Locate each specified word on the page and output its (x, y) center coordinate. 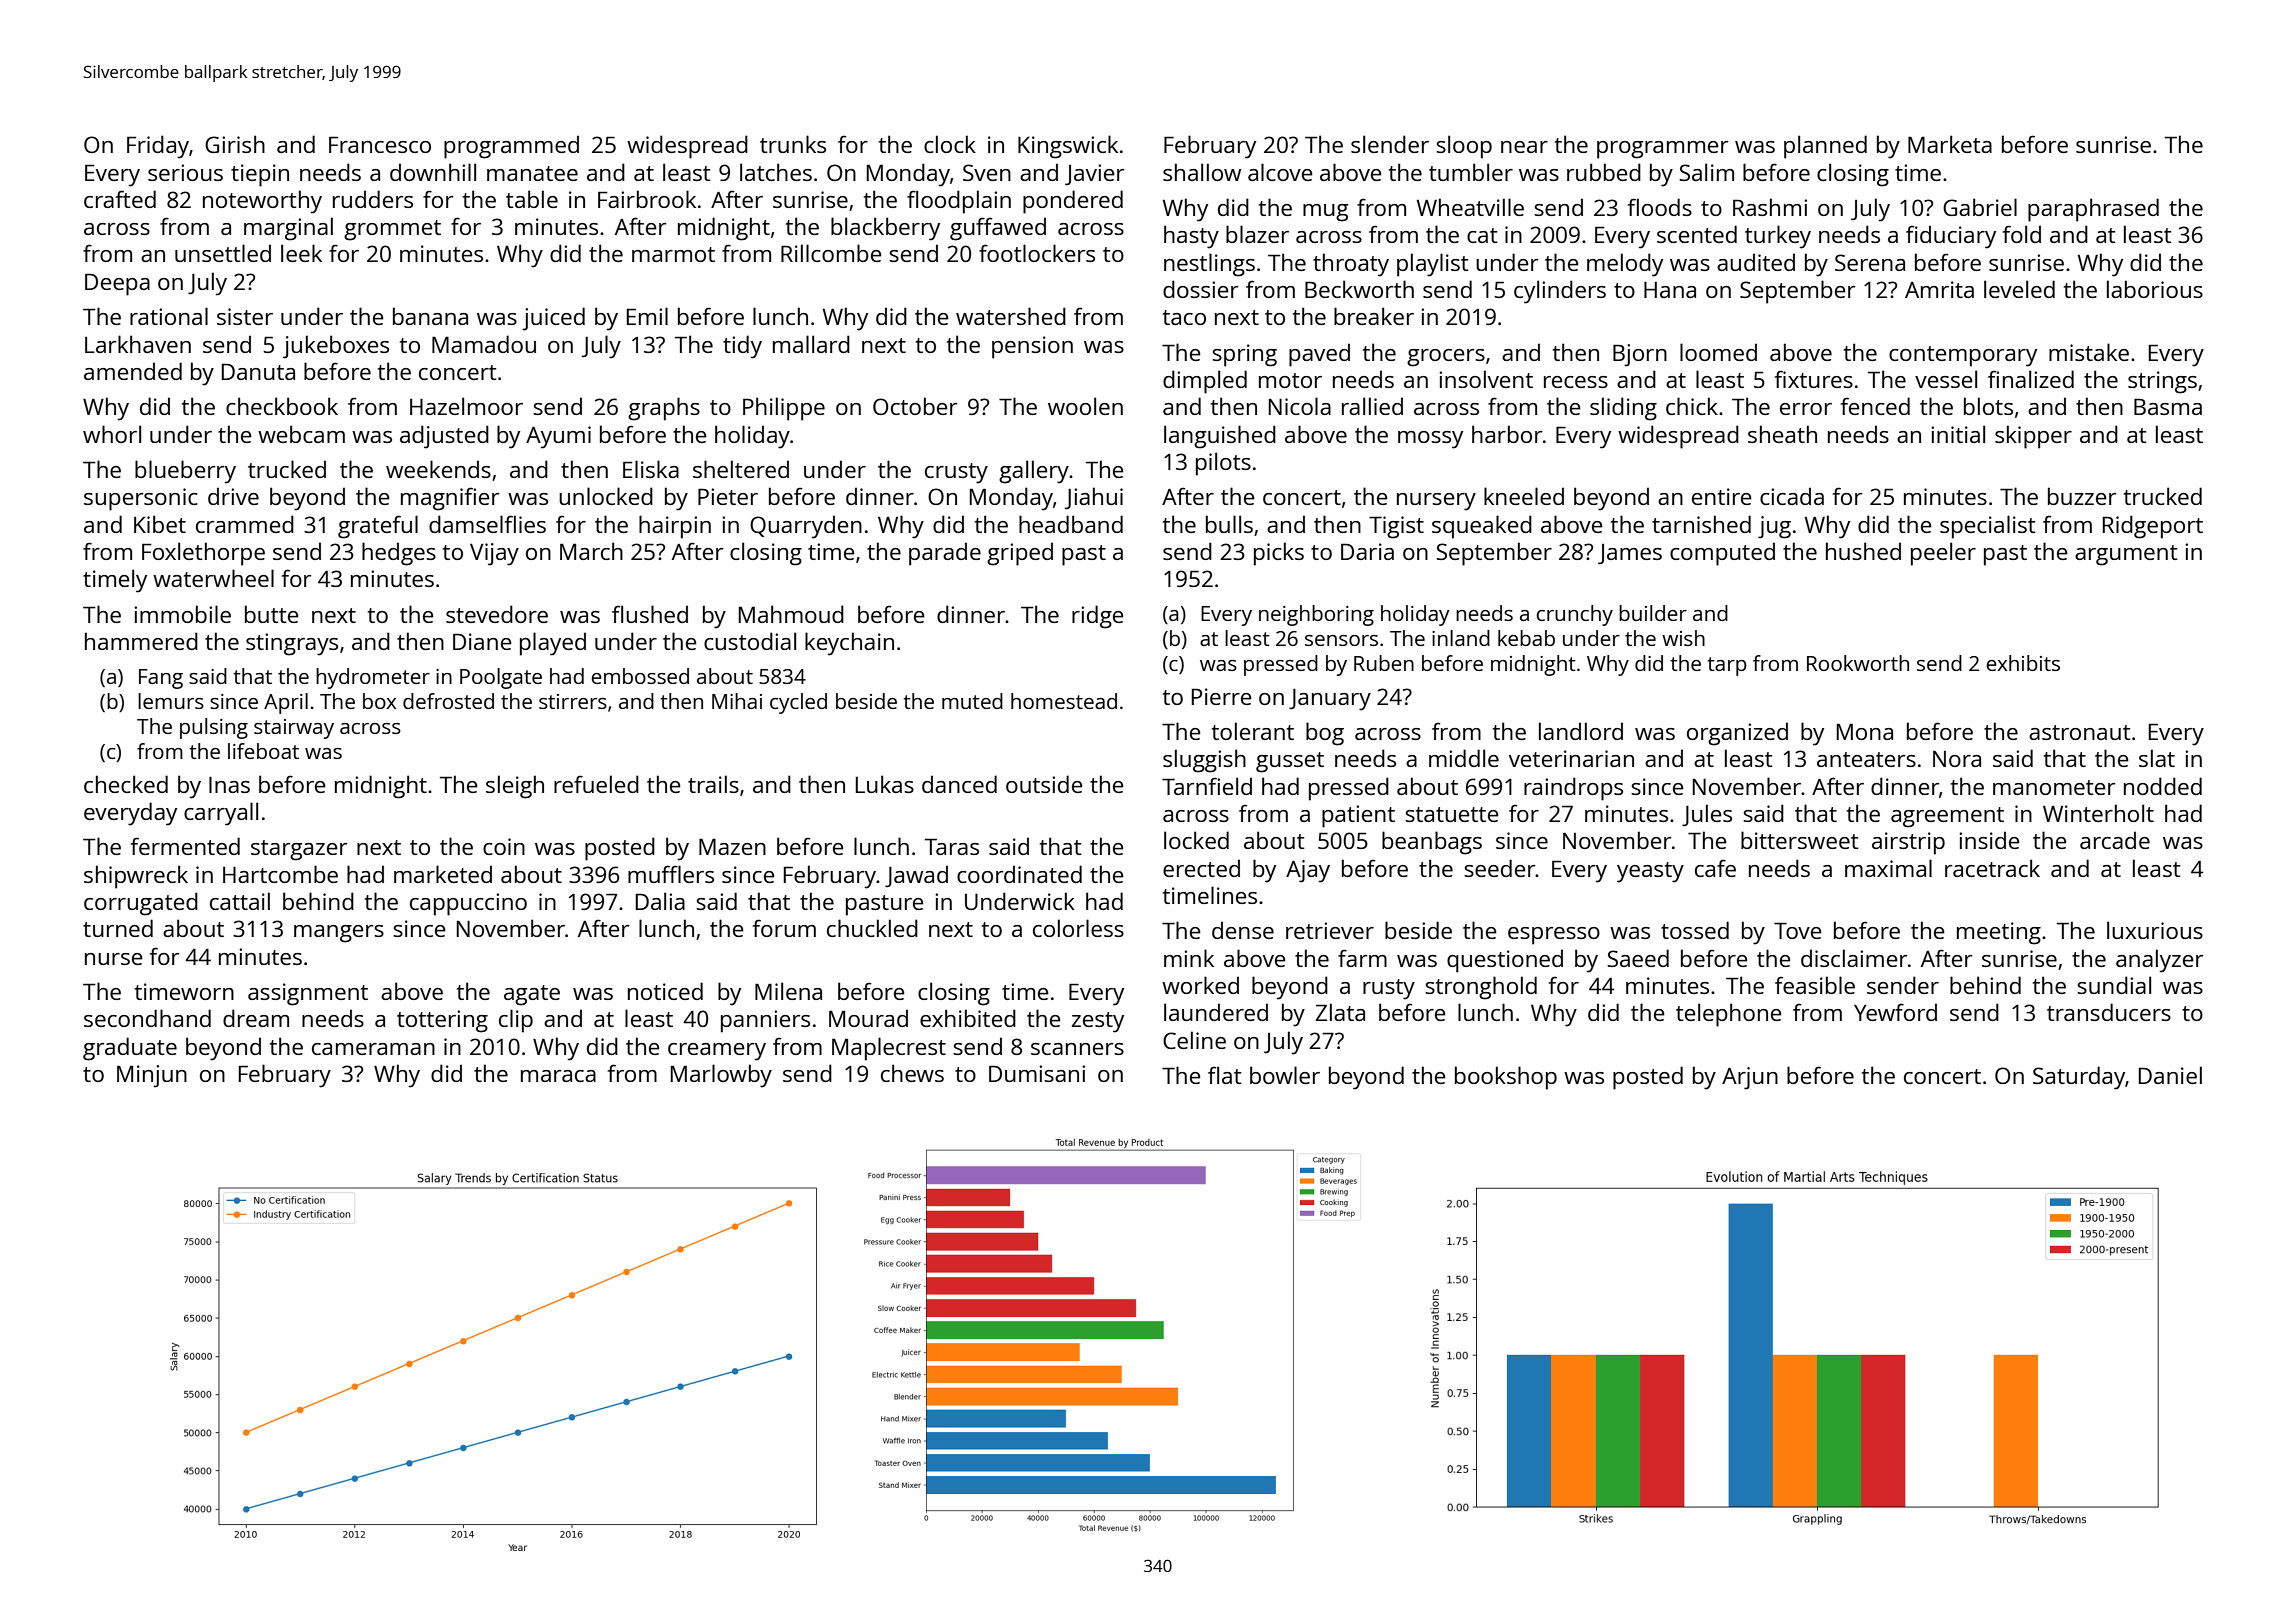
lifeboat (263, 751)
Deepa (117, 284)
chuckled (872, 928)
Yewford (1895, 1012)
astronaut (2080, 732)
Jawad (916, 876)
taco (1184, 317)
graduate (130, 1049)
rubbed (1604, 172)
